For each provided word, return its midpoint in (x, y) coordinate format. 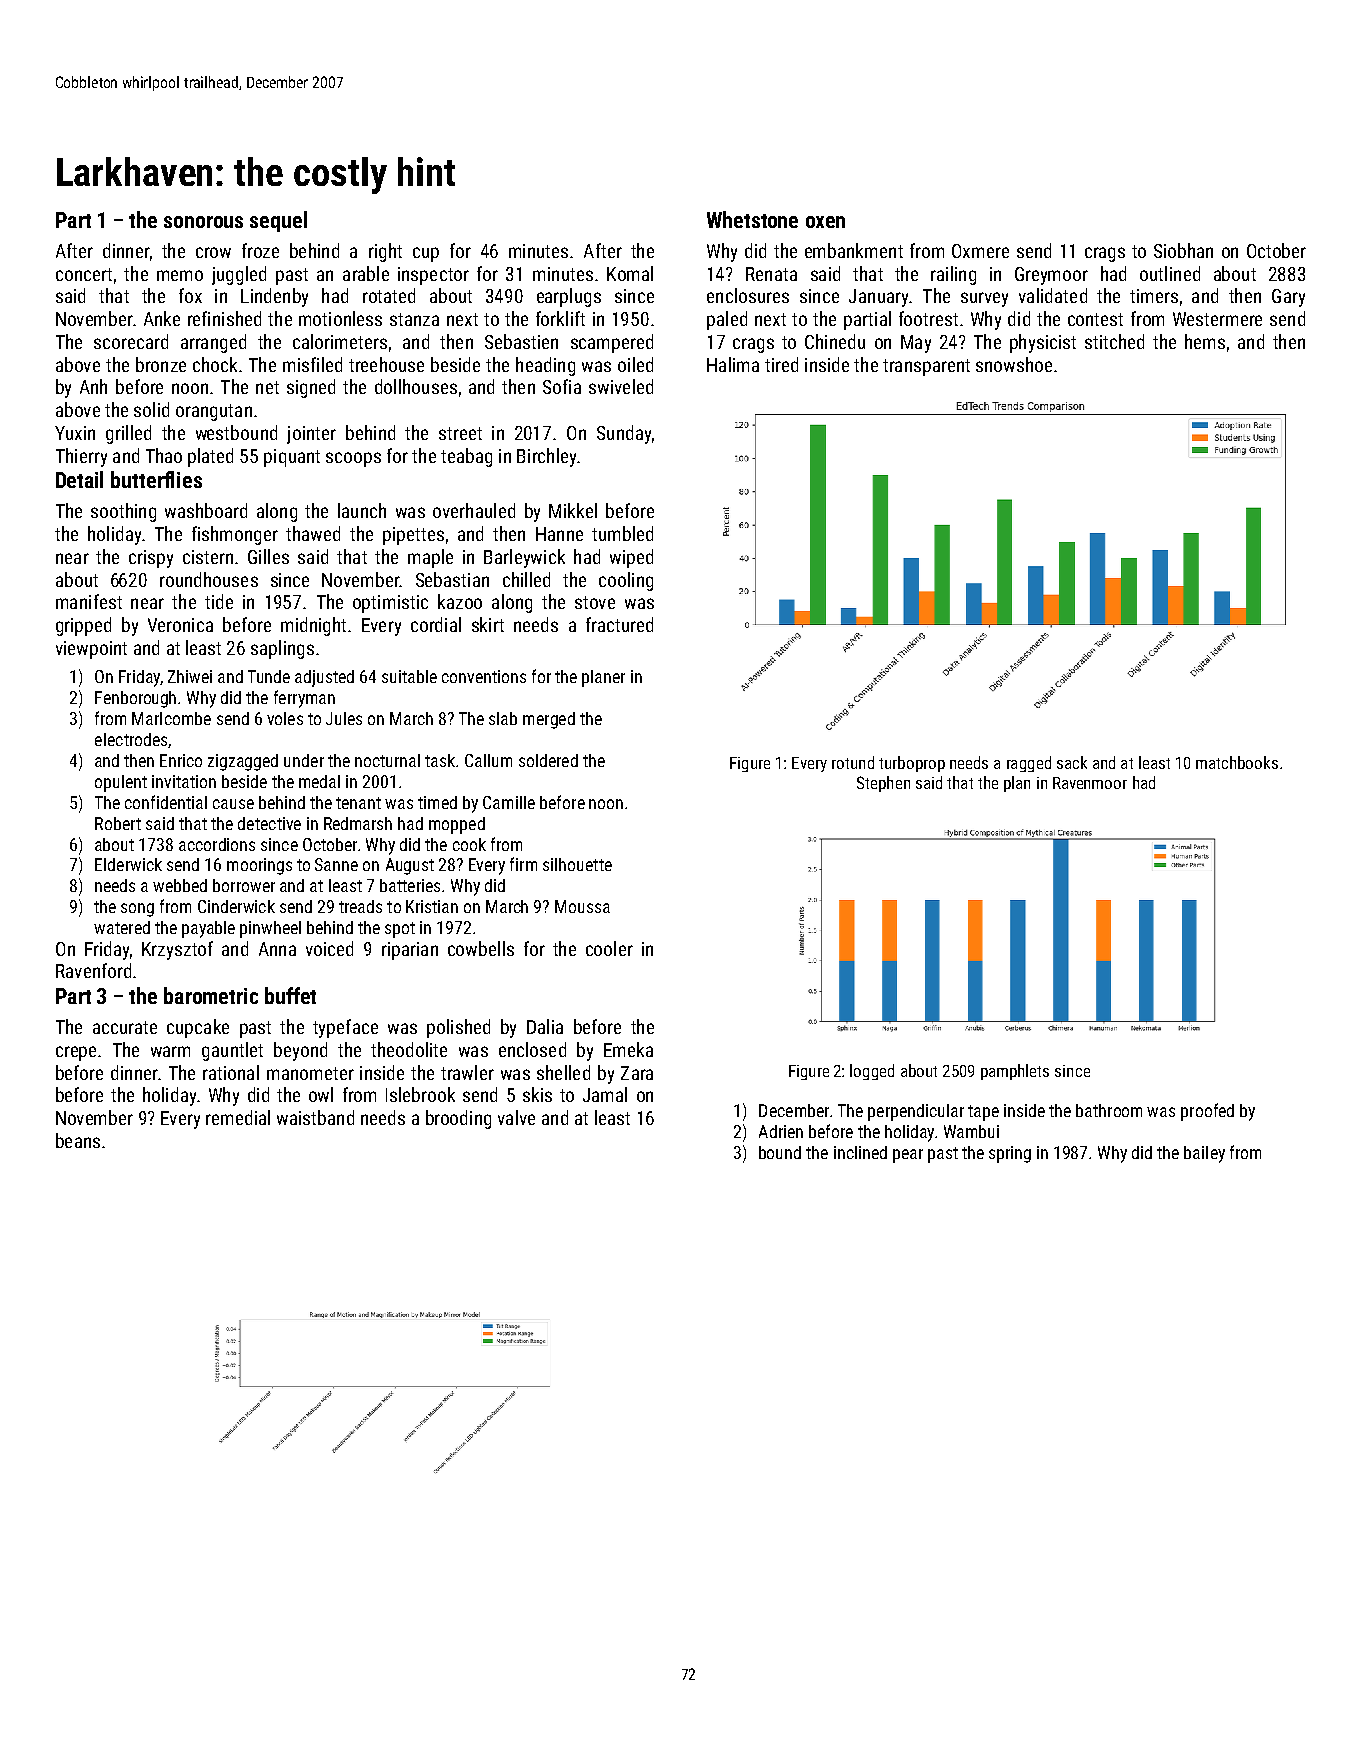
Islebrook (420, 1094)
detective (269, 823)
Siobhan (1183, 250)
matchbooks (1237, 762)
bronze (161, 364)
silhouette (577, 864)
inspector (433, 276)
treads (360, 906)
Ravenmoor (1090, 783)
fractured (619, 624)
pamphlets (1015, 1072)
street (460, 433)
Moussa (582, 906)
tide (219, 601)
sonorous (203, 222)
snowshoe (1014, 364)
